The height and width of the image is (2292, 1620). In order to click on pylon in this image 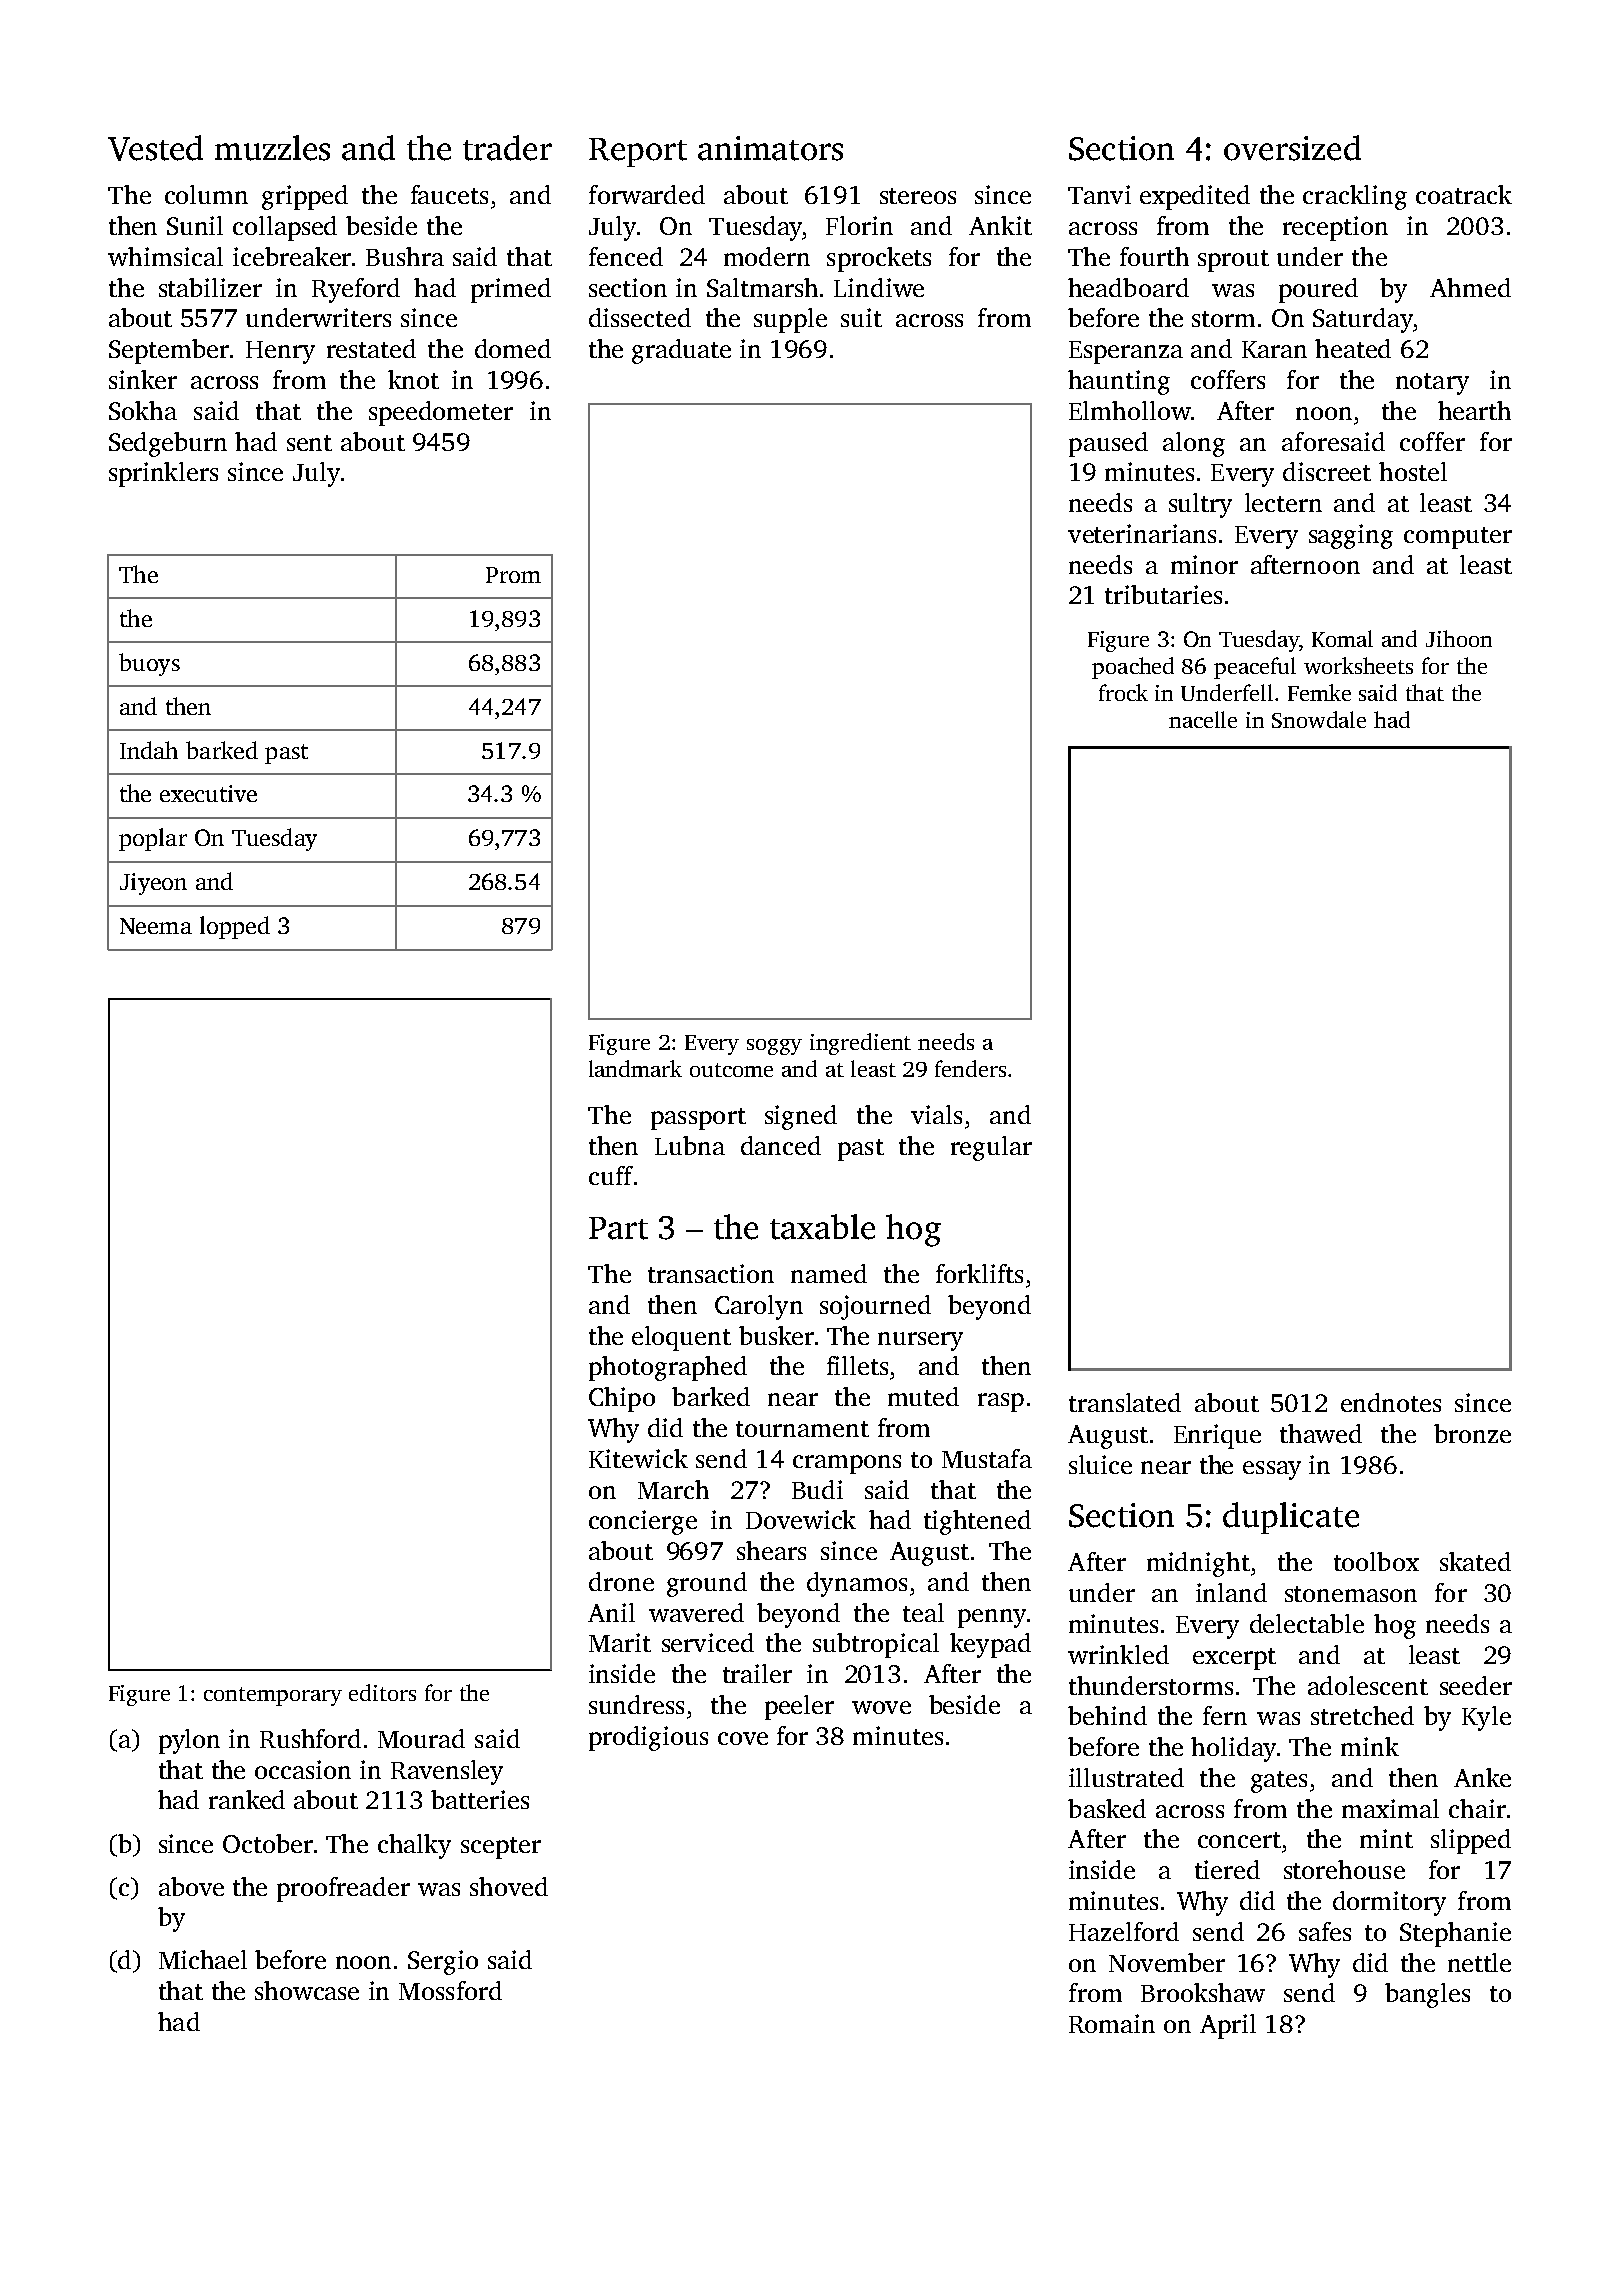, I will do `click(189, 1741)`.
